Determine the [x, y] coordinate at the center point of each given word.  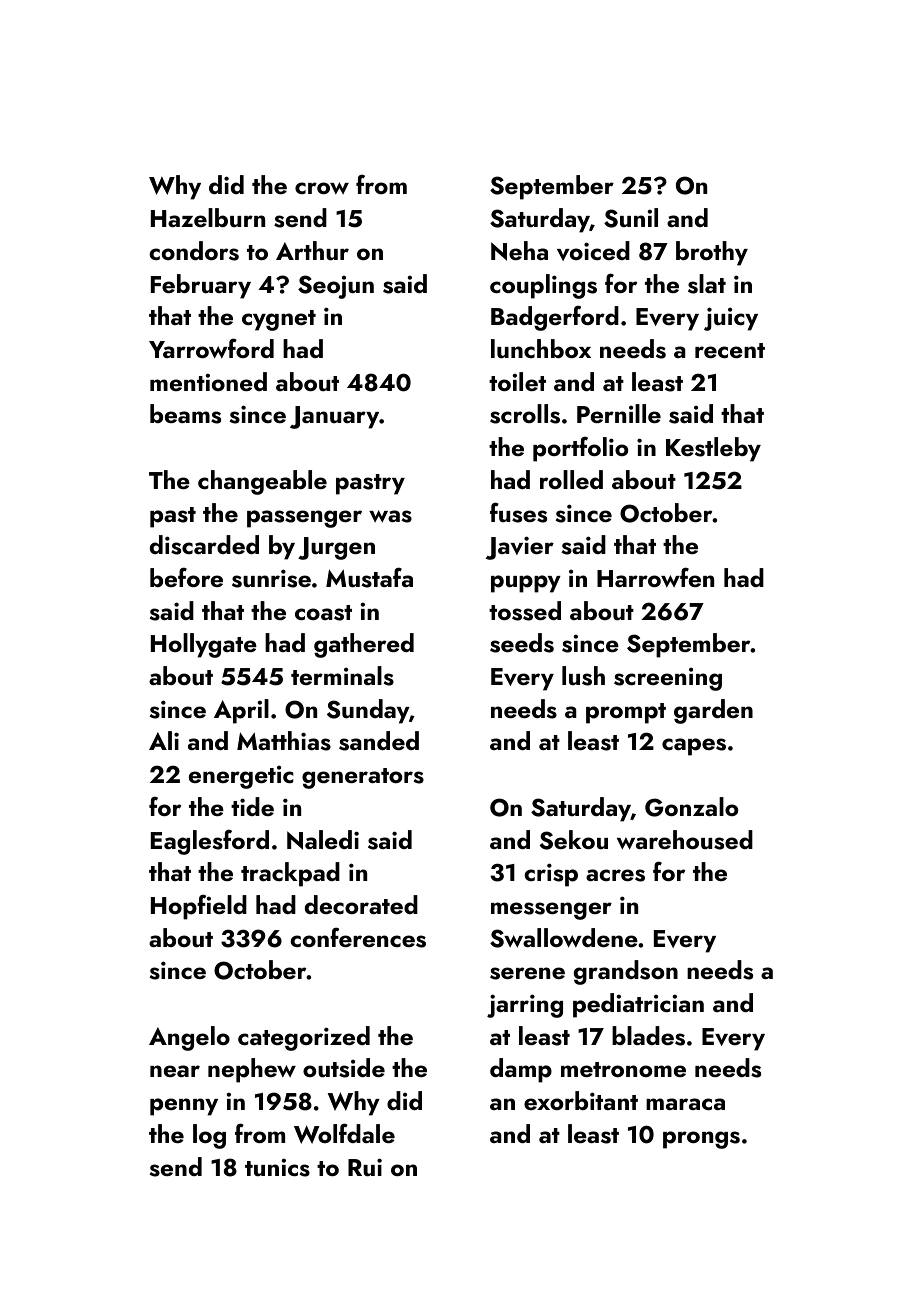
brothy [712, 253]
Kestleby [713, 449]
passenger [304, 519]
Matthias [284, 741]
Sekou [574, 840]
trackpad [290, 874]
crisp [551, 875]
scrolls [525, 414]
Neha [519, 251]
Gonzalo [692, 807]
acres [615, 875]
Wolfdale [344, 1133]
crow [322, 188]
